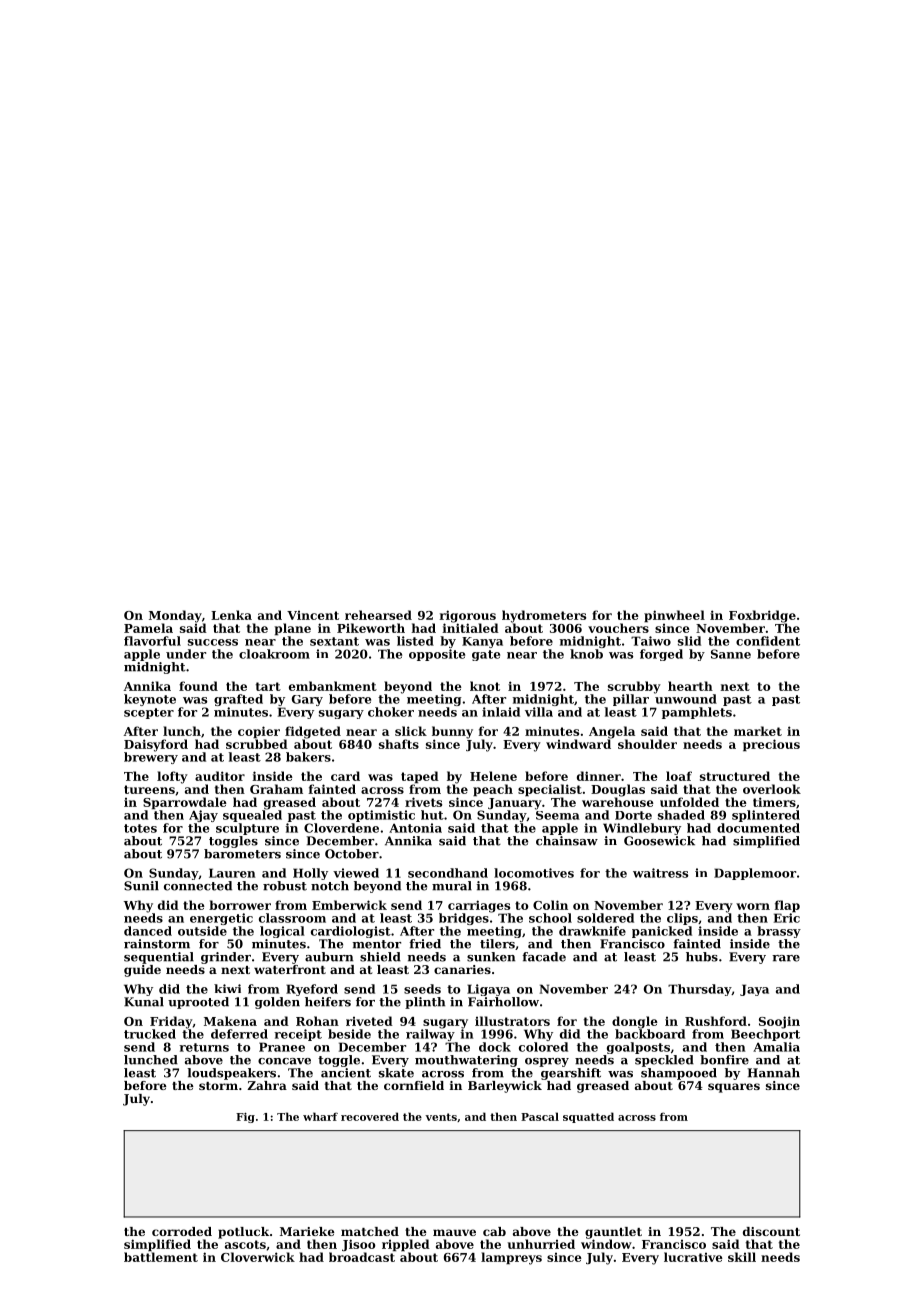 The width and height of the image is (924, 1308). I want to click on Rushford, so click(716, 1021).
